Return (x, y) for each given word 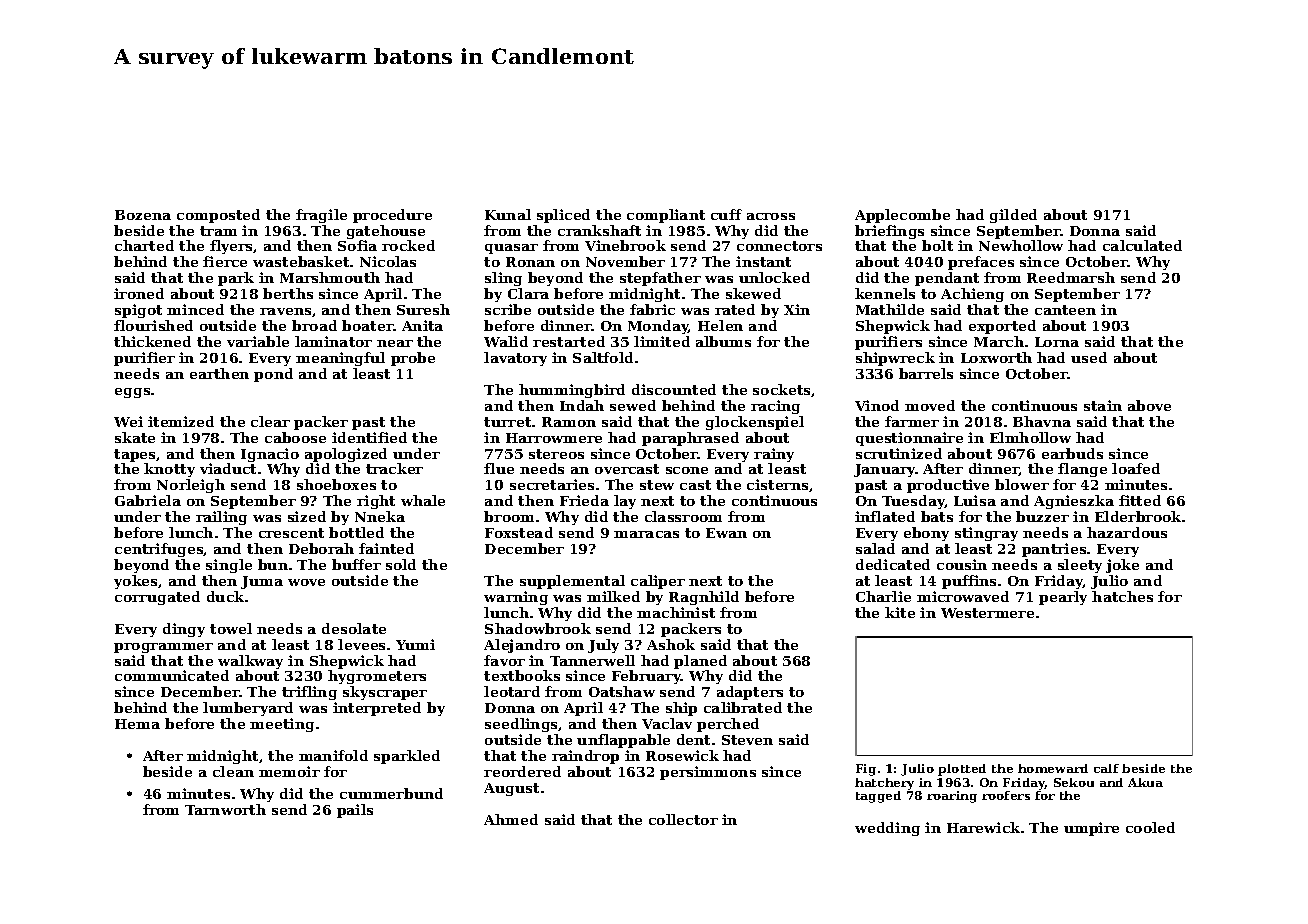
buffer (356, 564)
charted (144, 245)
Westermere (987, 613)
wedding (887, 829)
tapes (134, 455)
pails (355, 811)
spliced (563, 216)
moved (930, 405)
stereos (556, 454)
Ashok (671, 644)
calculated (1142, 245)
